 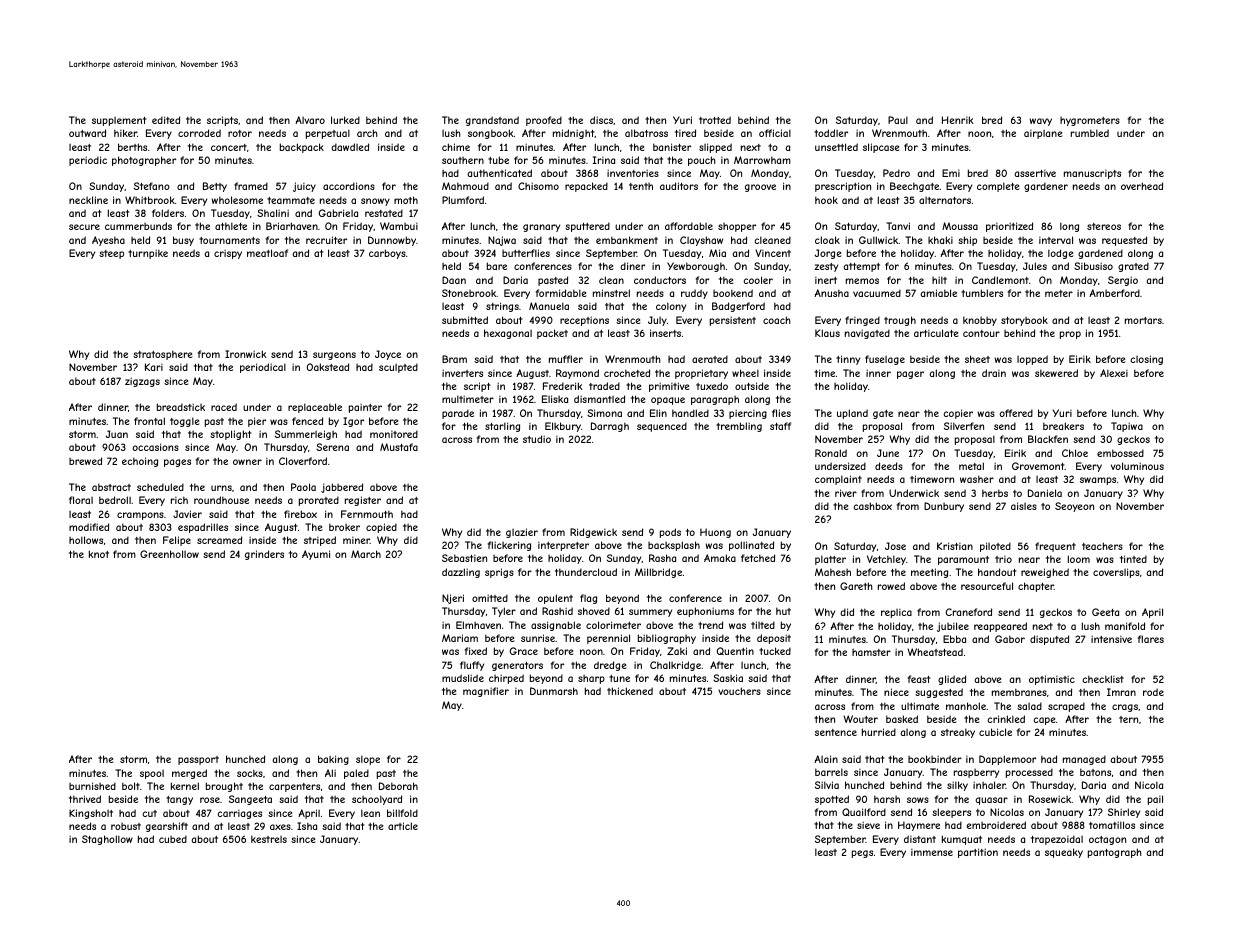 I want to click on Paul, so click(x=898, y=120).
